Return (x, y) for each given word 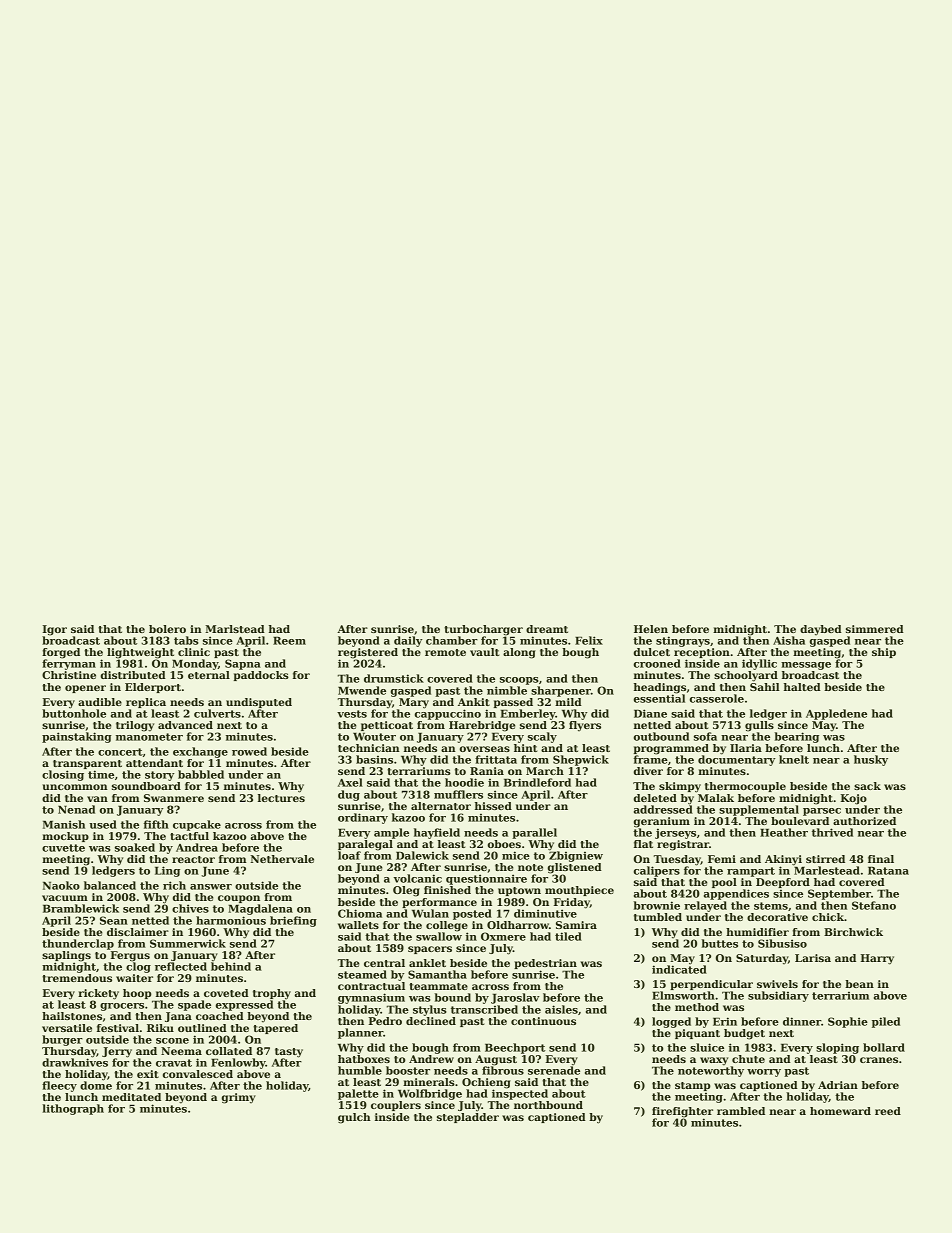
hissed (493, 806)
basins (374, 759)
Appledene (836, 714)
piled (886, 1022)
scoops (519, 681)
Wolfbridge (430, 1094)
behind (231, 966)
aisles (561, 1009)
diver (648, 771)
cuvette (63, 848)
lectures (281, 798)
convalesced (198, 1074)
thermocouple (745, 787)
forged (61, 653)
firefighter (682, 1112)
